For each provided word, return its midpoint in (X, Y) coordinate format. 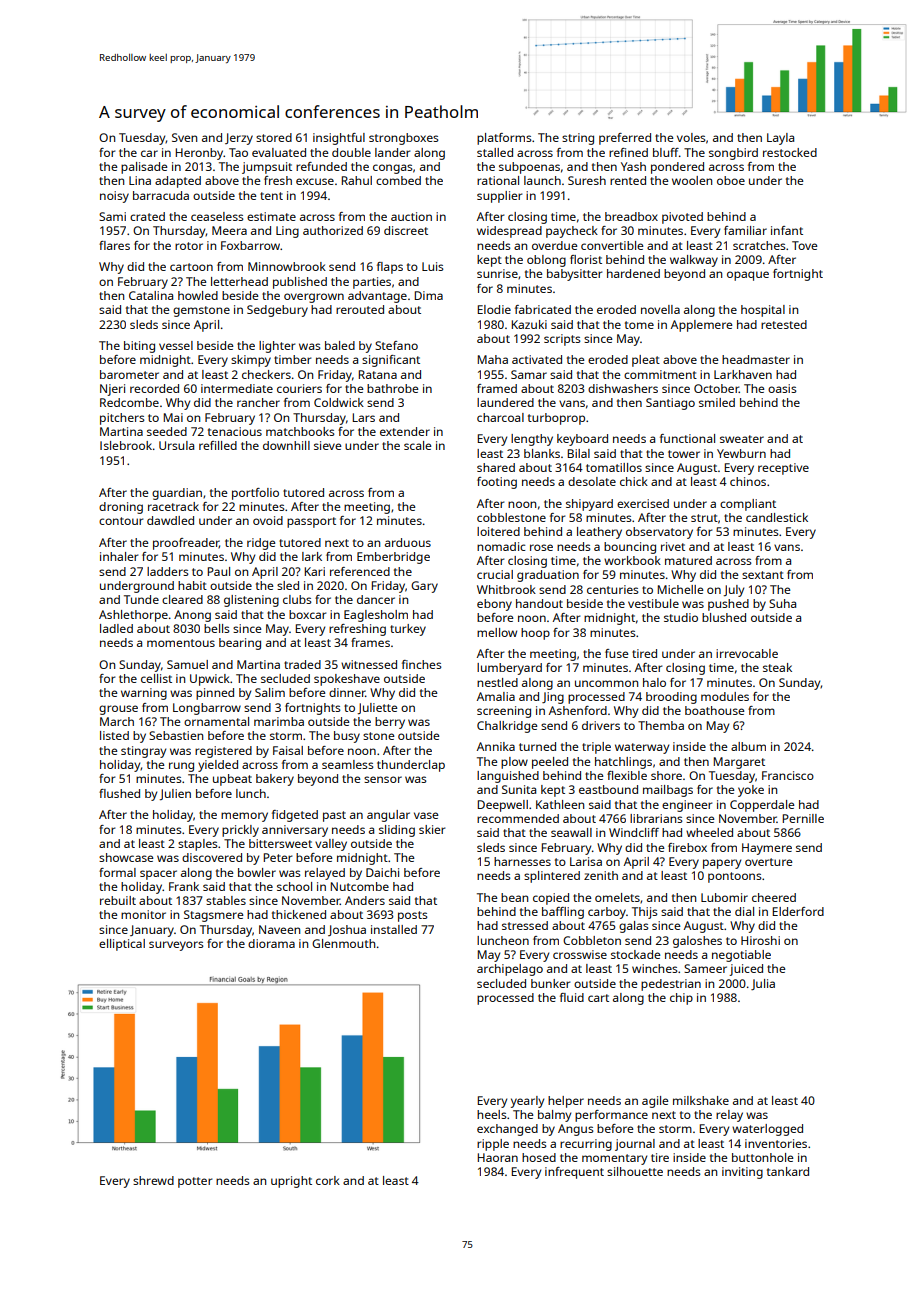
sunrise (497, 273)
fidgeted (295, 816)
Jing (553, 698)
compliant (748, 505)
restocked (790, 152)
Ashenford (578, 710)
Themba (661, 725)
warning (144, 694)
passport (311, 522)
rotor (189, 246)
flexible (627, 775)
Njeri (112, 390)
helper (566, 1102)
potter (195, 1182)
